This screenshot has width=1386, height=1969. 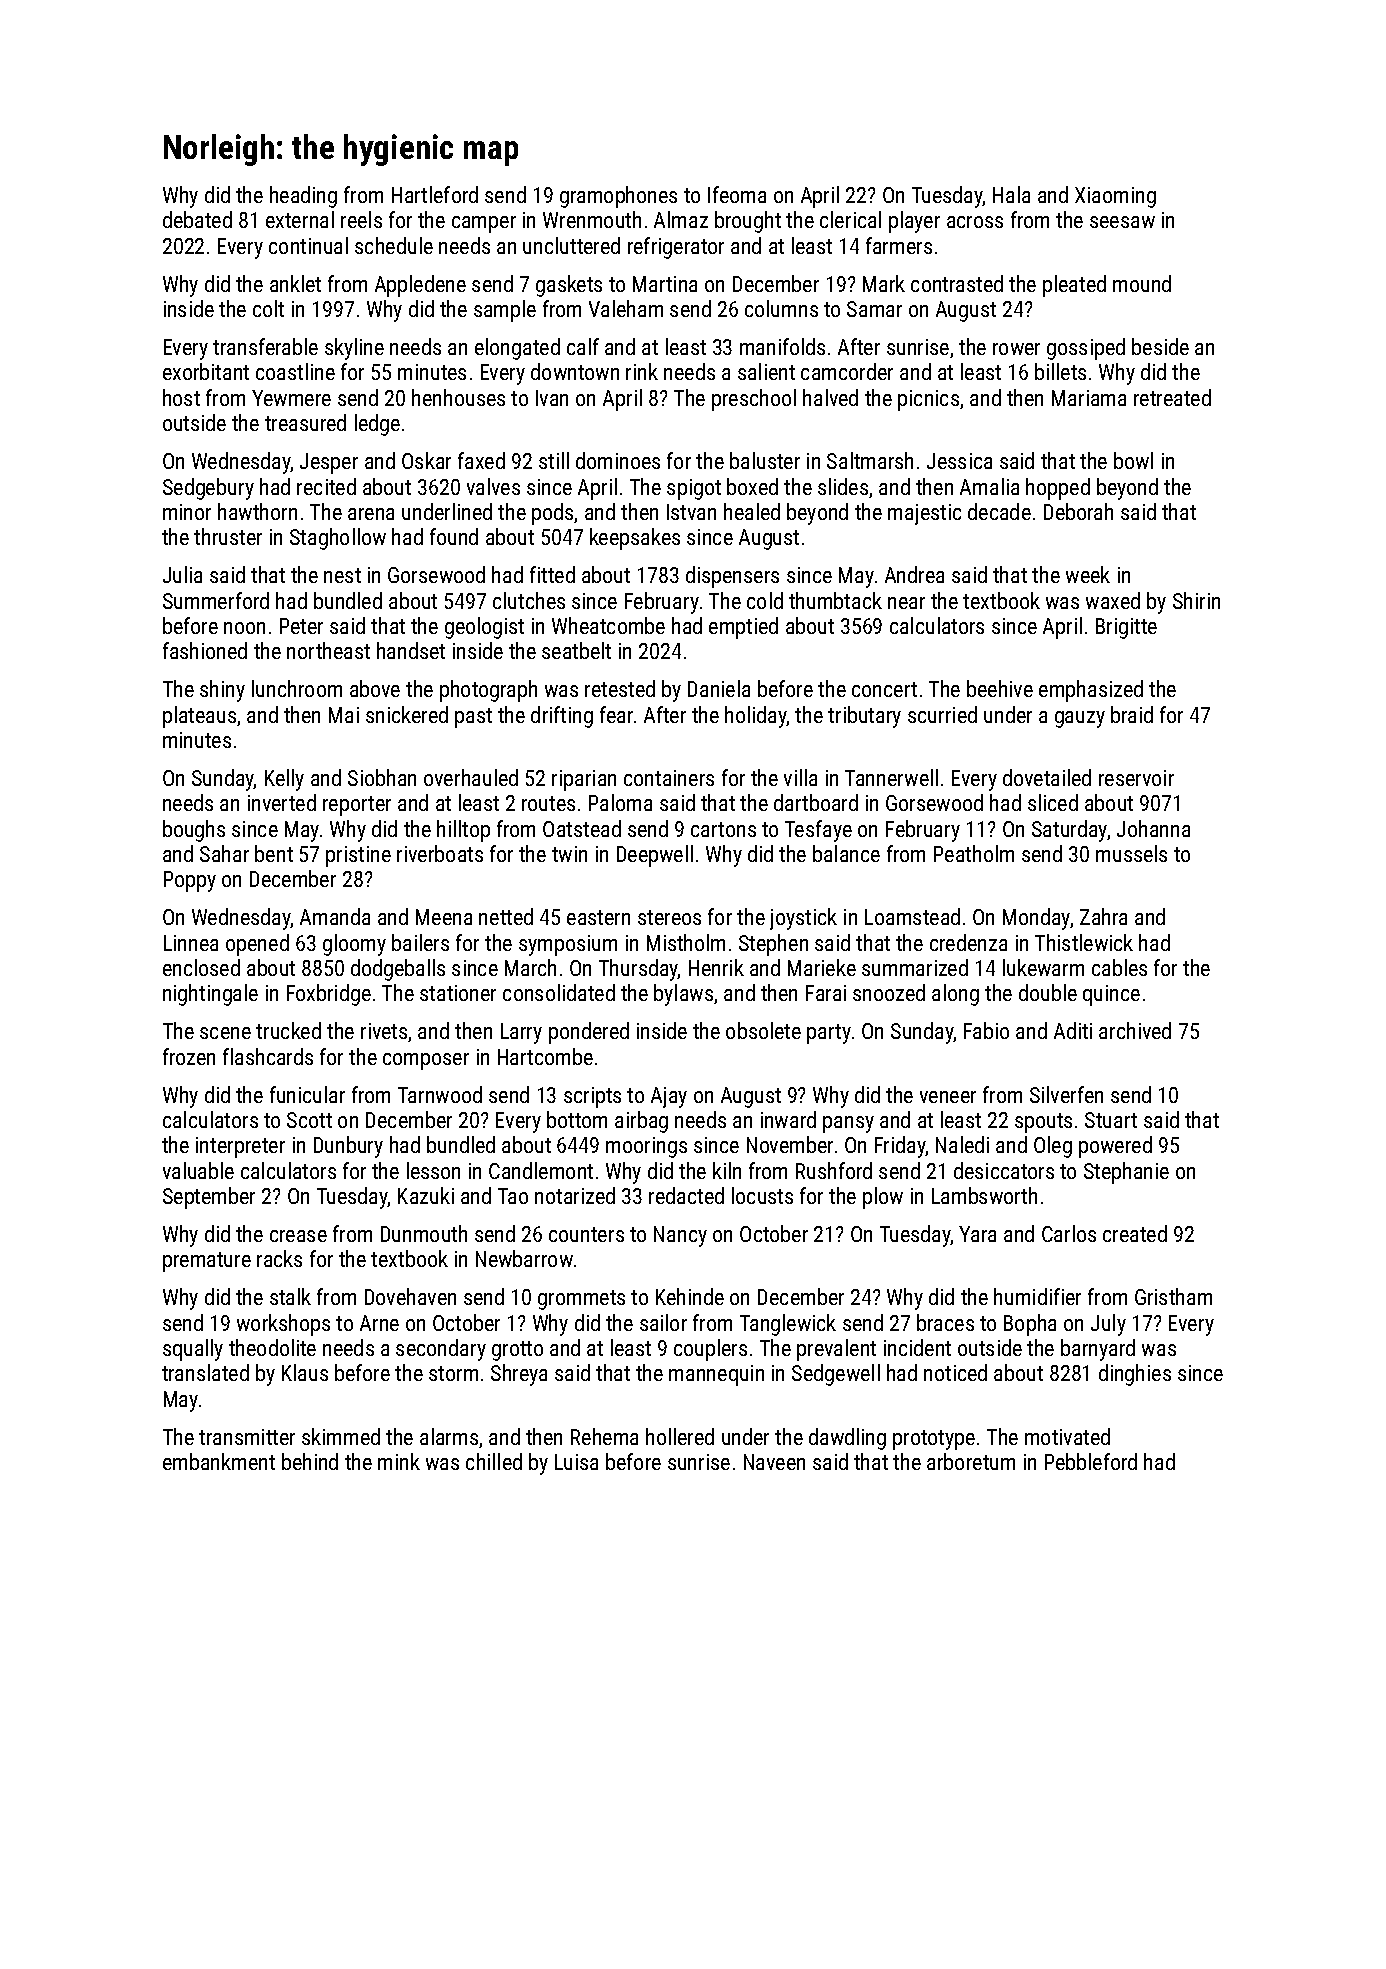 I want to click on Rehema, so click(x=604, y=1436).
